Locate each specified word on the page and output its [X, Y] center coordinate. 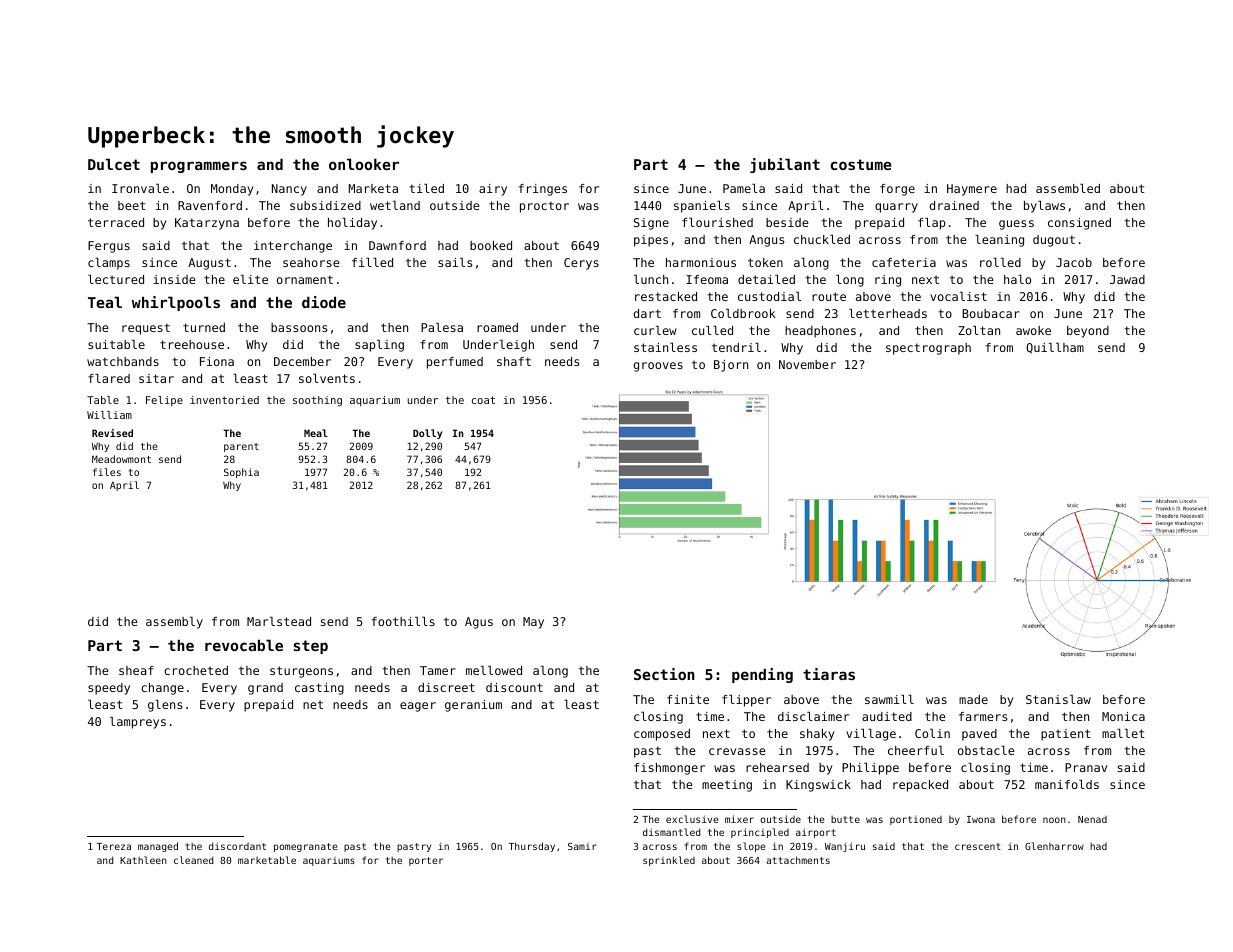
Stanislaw [1058, 699]
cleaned [193, 860]
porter [426, 861]
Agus [479, 623]
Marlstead [279, 621]
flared [109, 378]
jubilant [785, 165]
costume [861, 164]
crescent [978, 846]
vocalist [958, 296]
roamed [497, 327]
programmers [199, 167]
